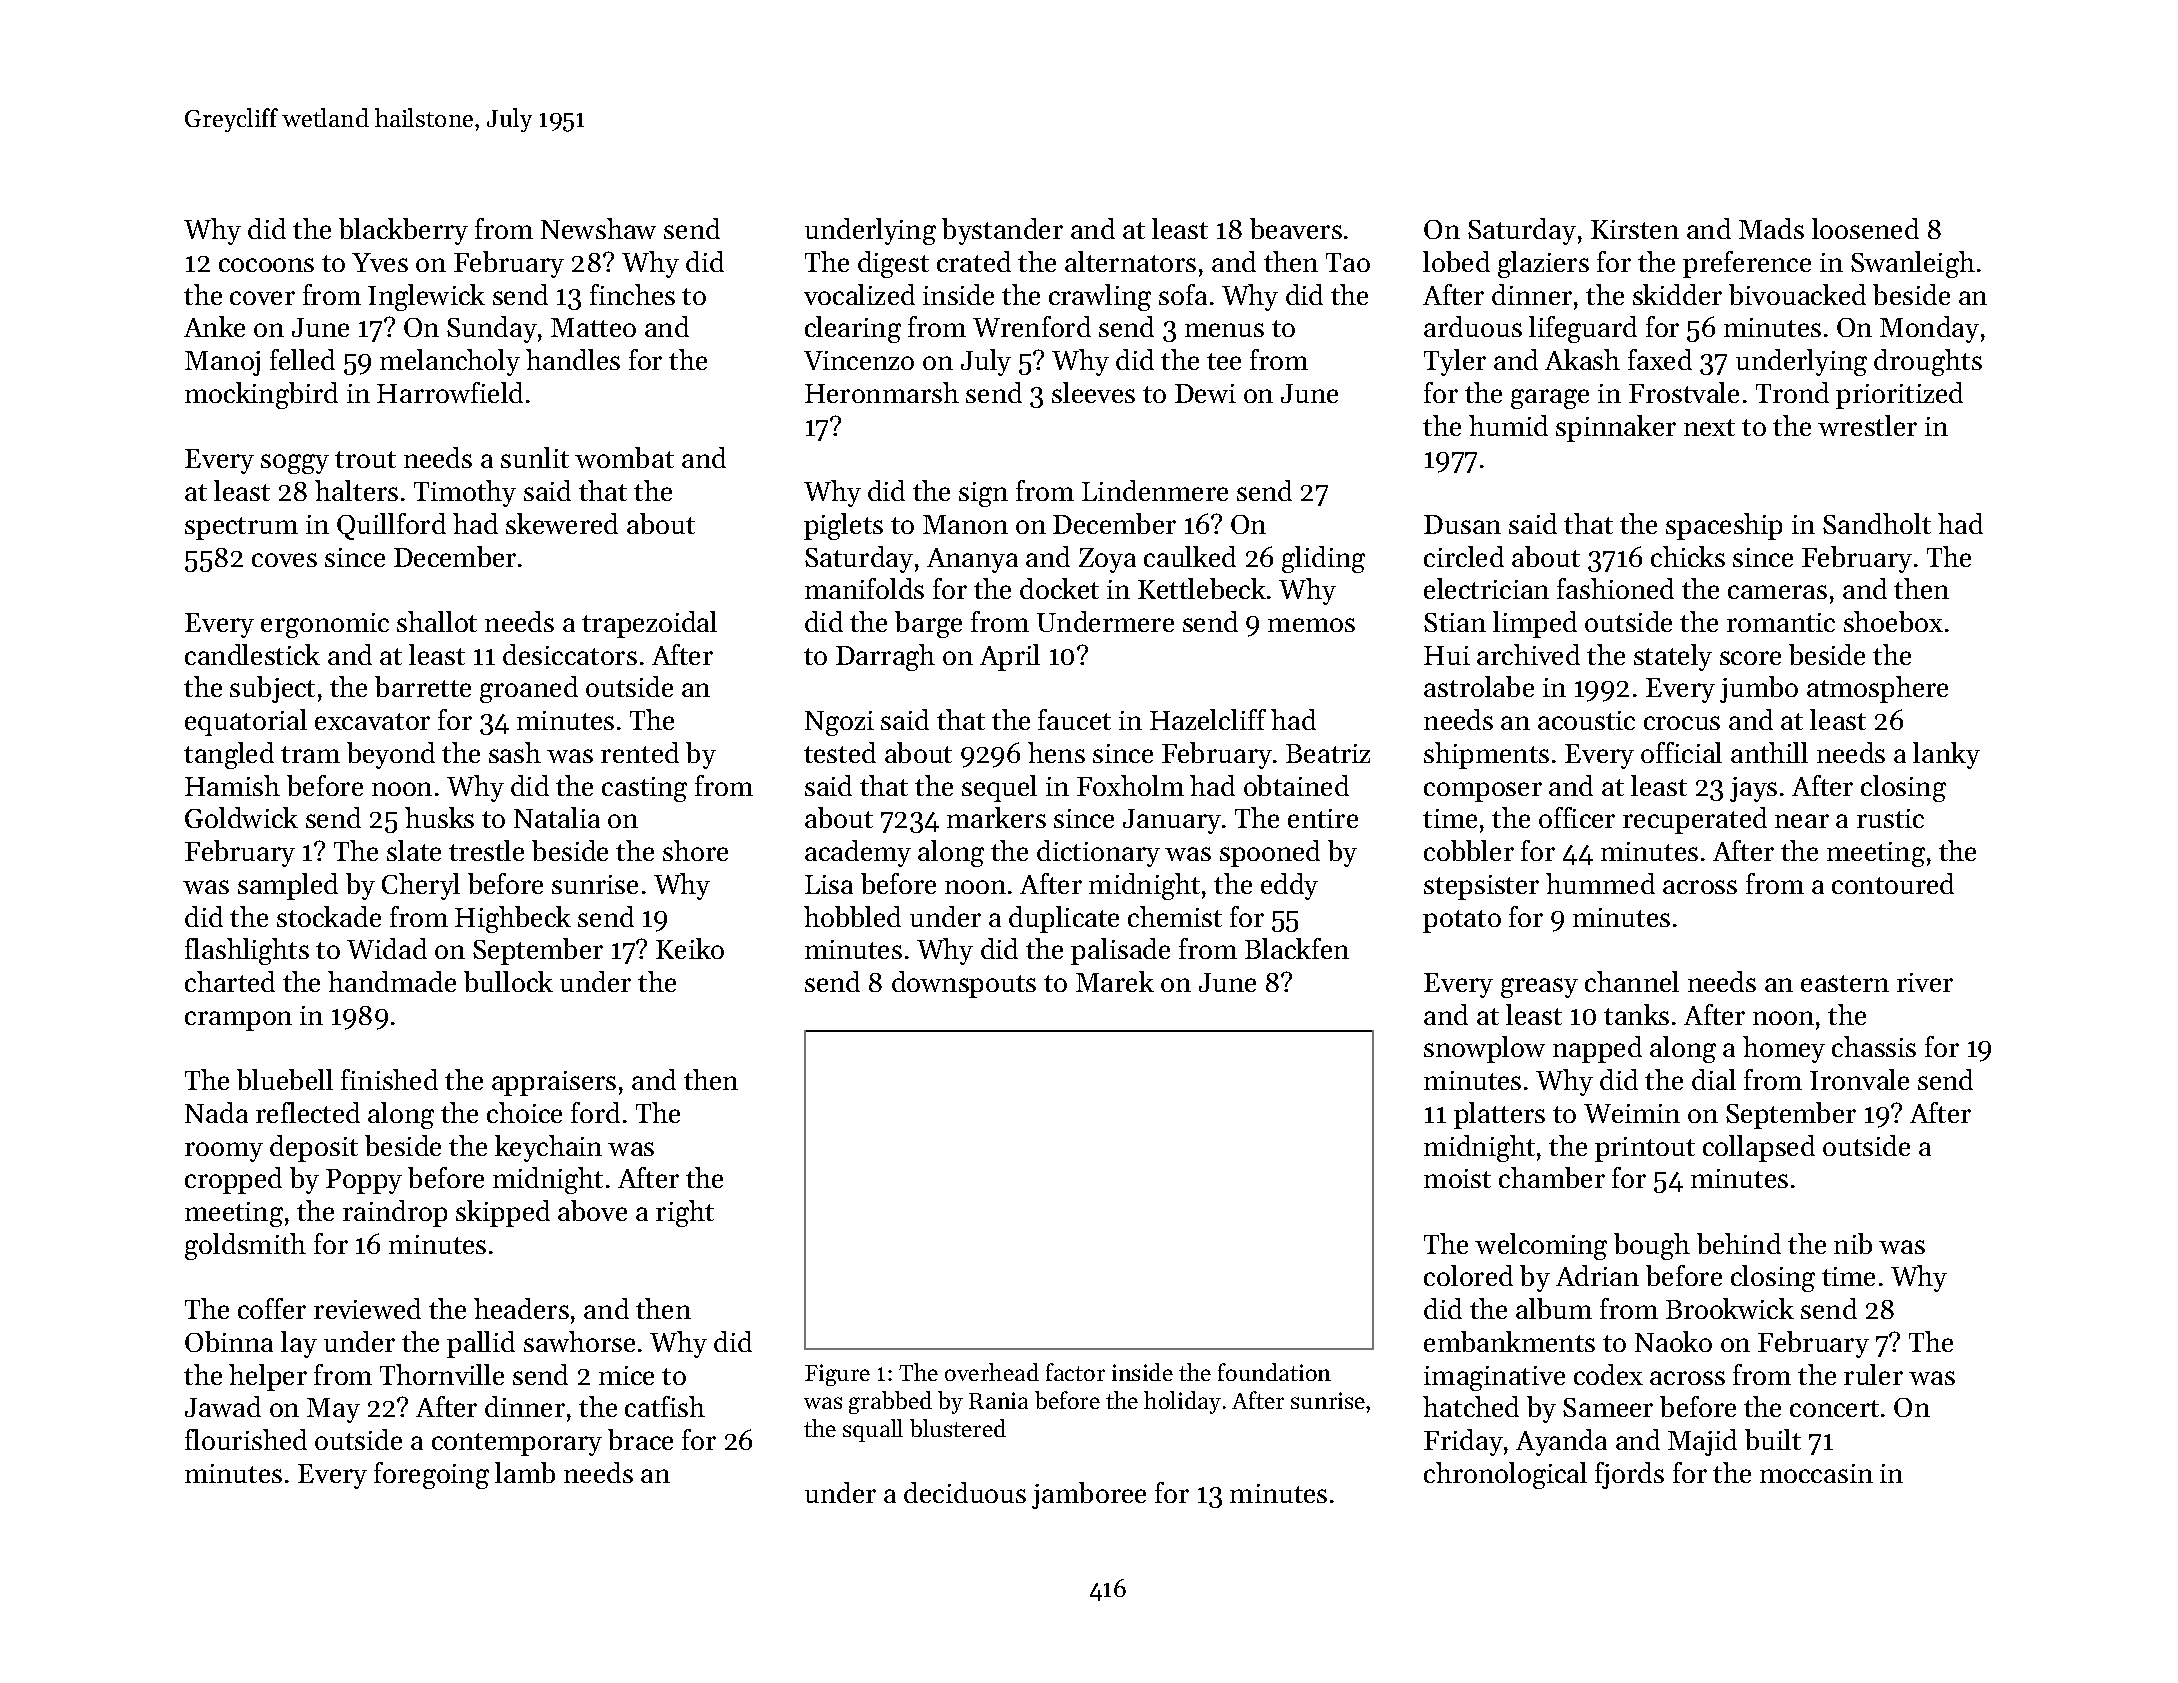 Image resolution: width=2178 pixels, height=1683 pixels. What do you see at coordinates (1867, 425) in the document?
I see `wrestler` at bounding box center [1867, 425].
